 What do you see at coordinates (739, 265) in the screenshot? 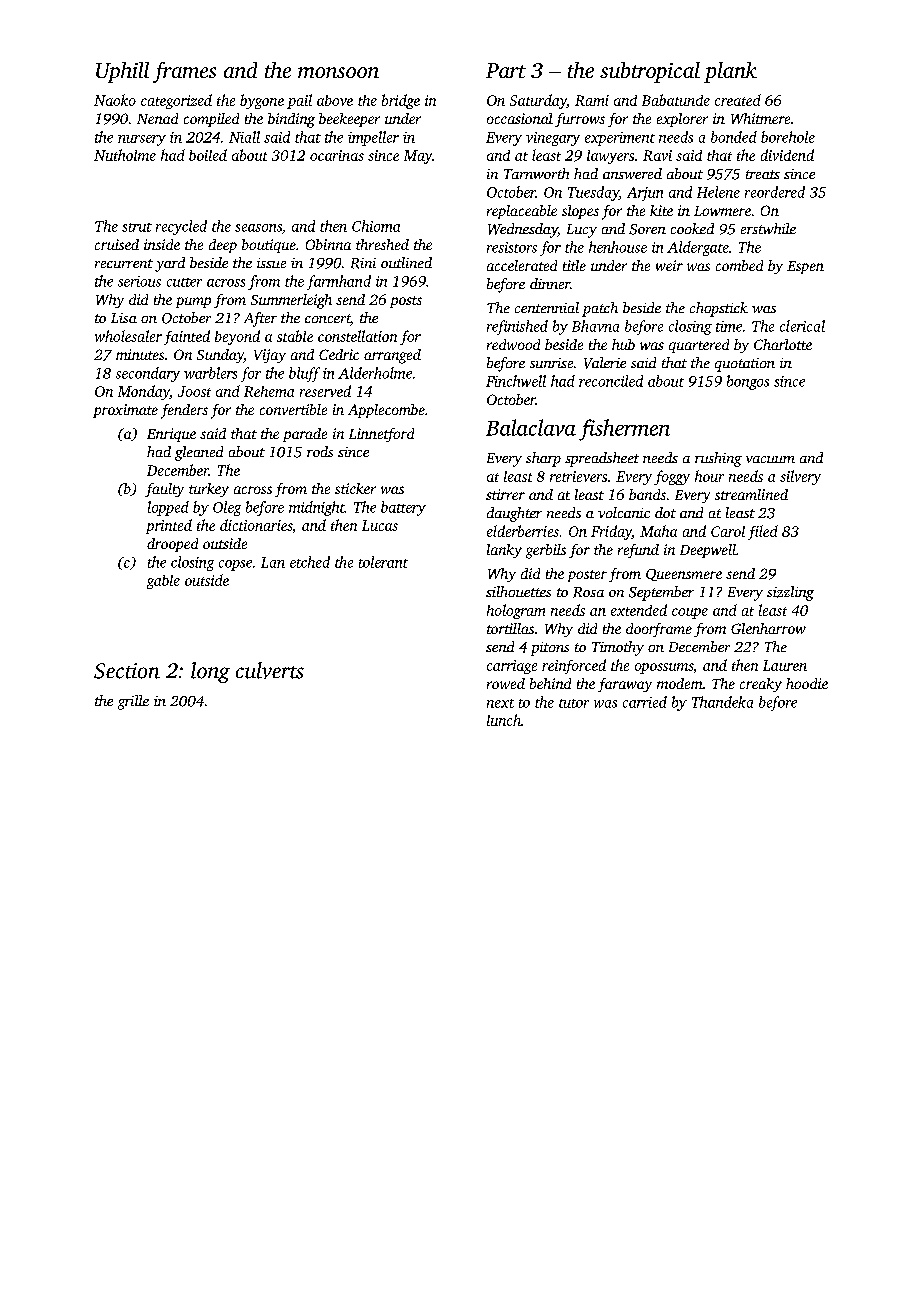
I see `combed` at bounding box center [739, 265].
